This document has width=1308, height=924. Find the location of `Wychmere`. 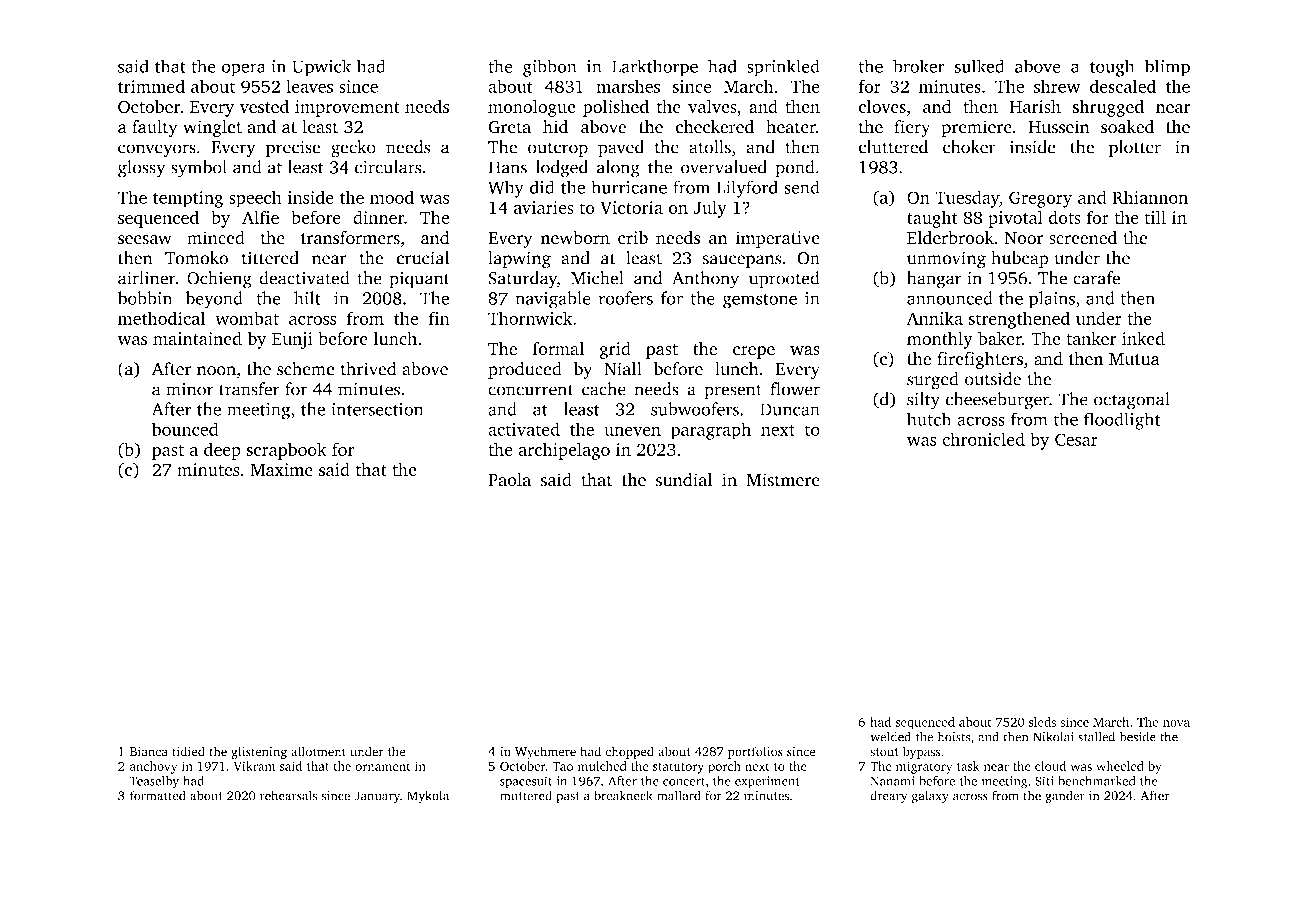

Wychmere is located at coordinates (545, 752).
